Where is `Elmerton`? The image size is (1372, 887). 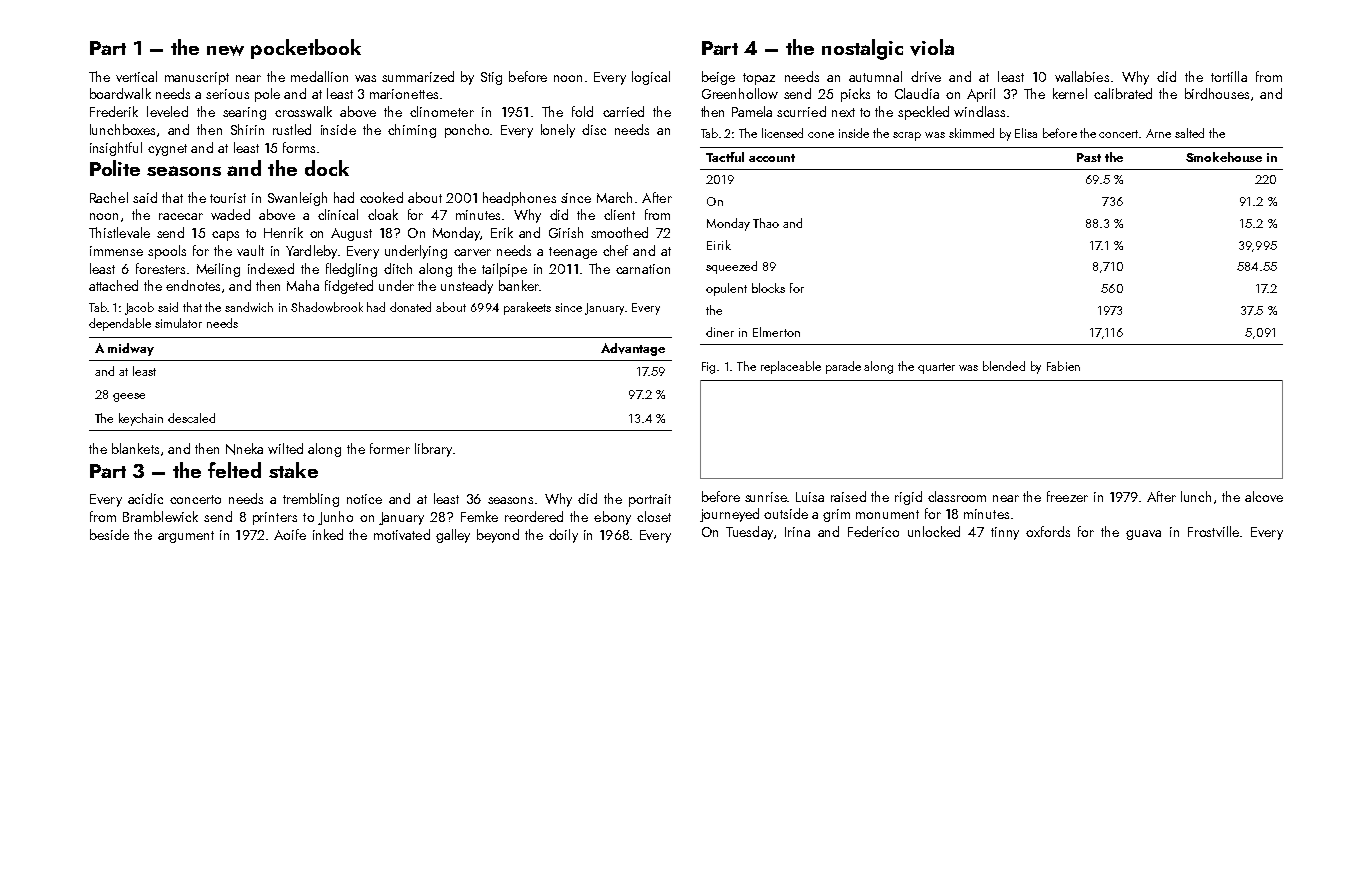 Elmerton is located at coordinates (776, 332).
